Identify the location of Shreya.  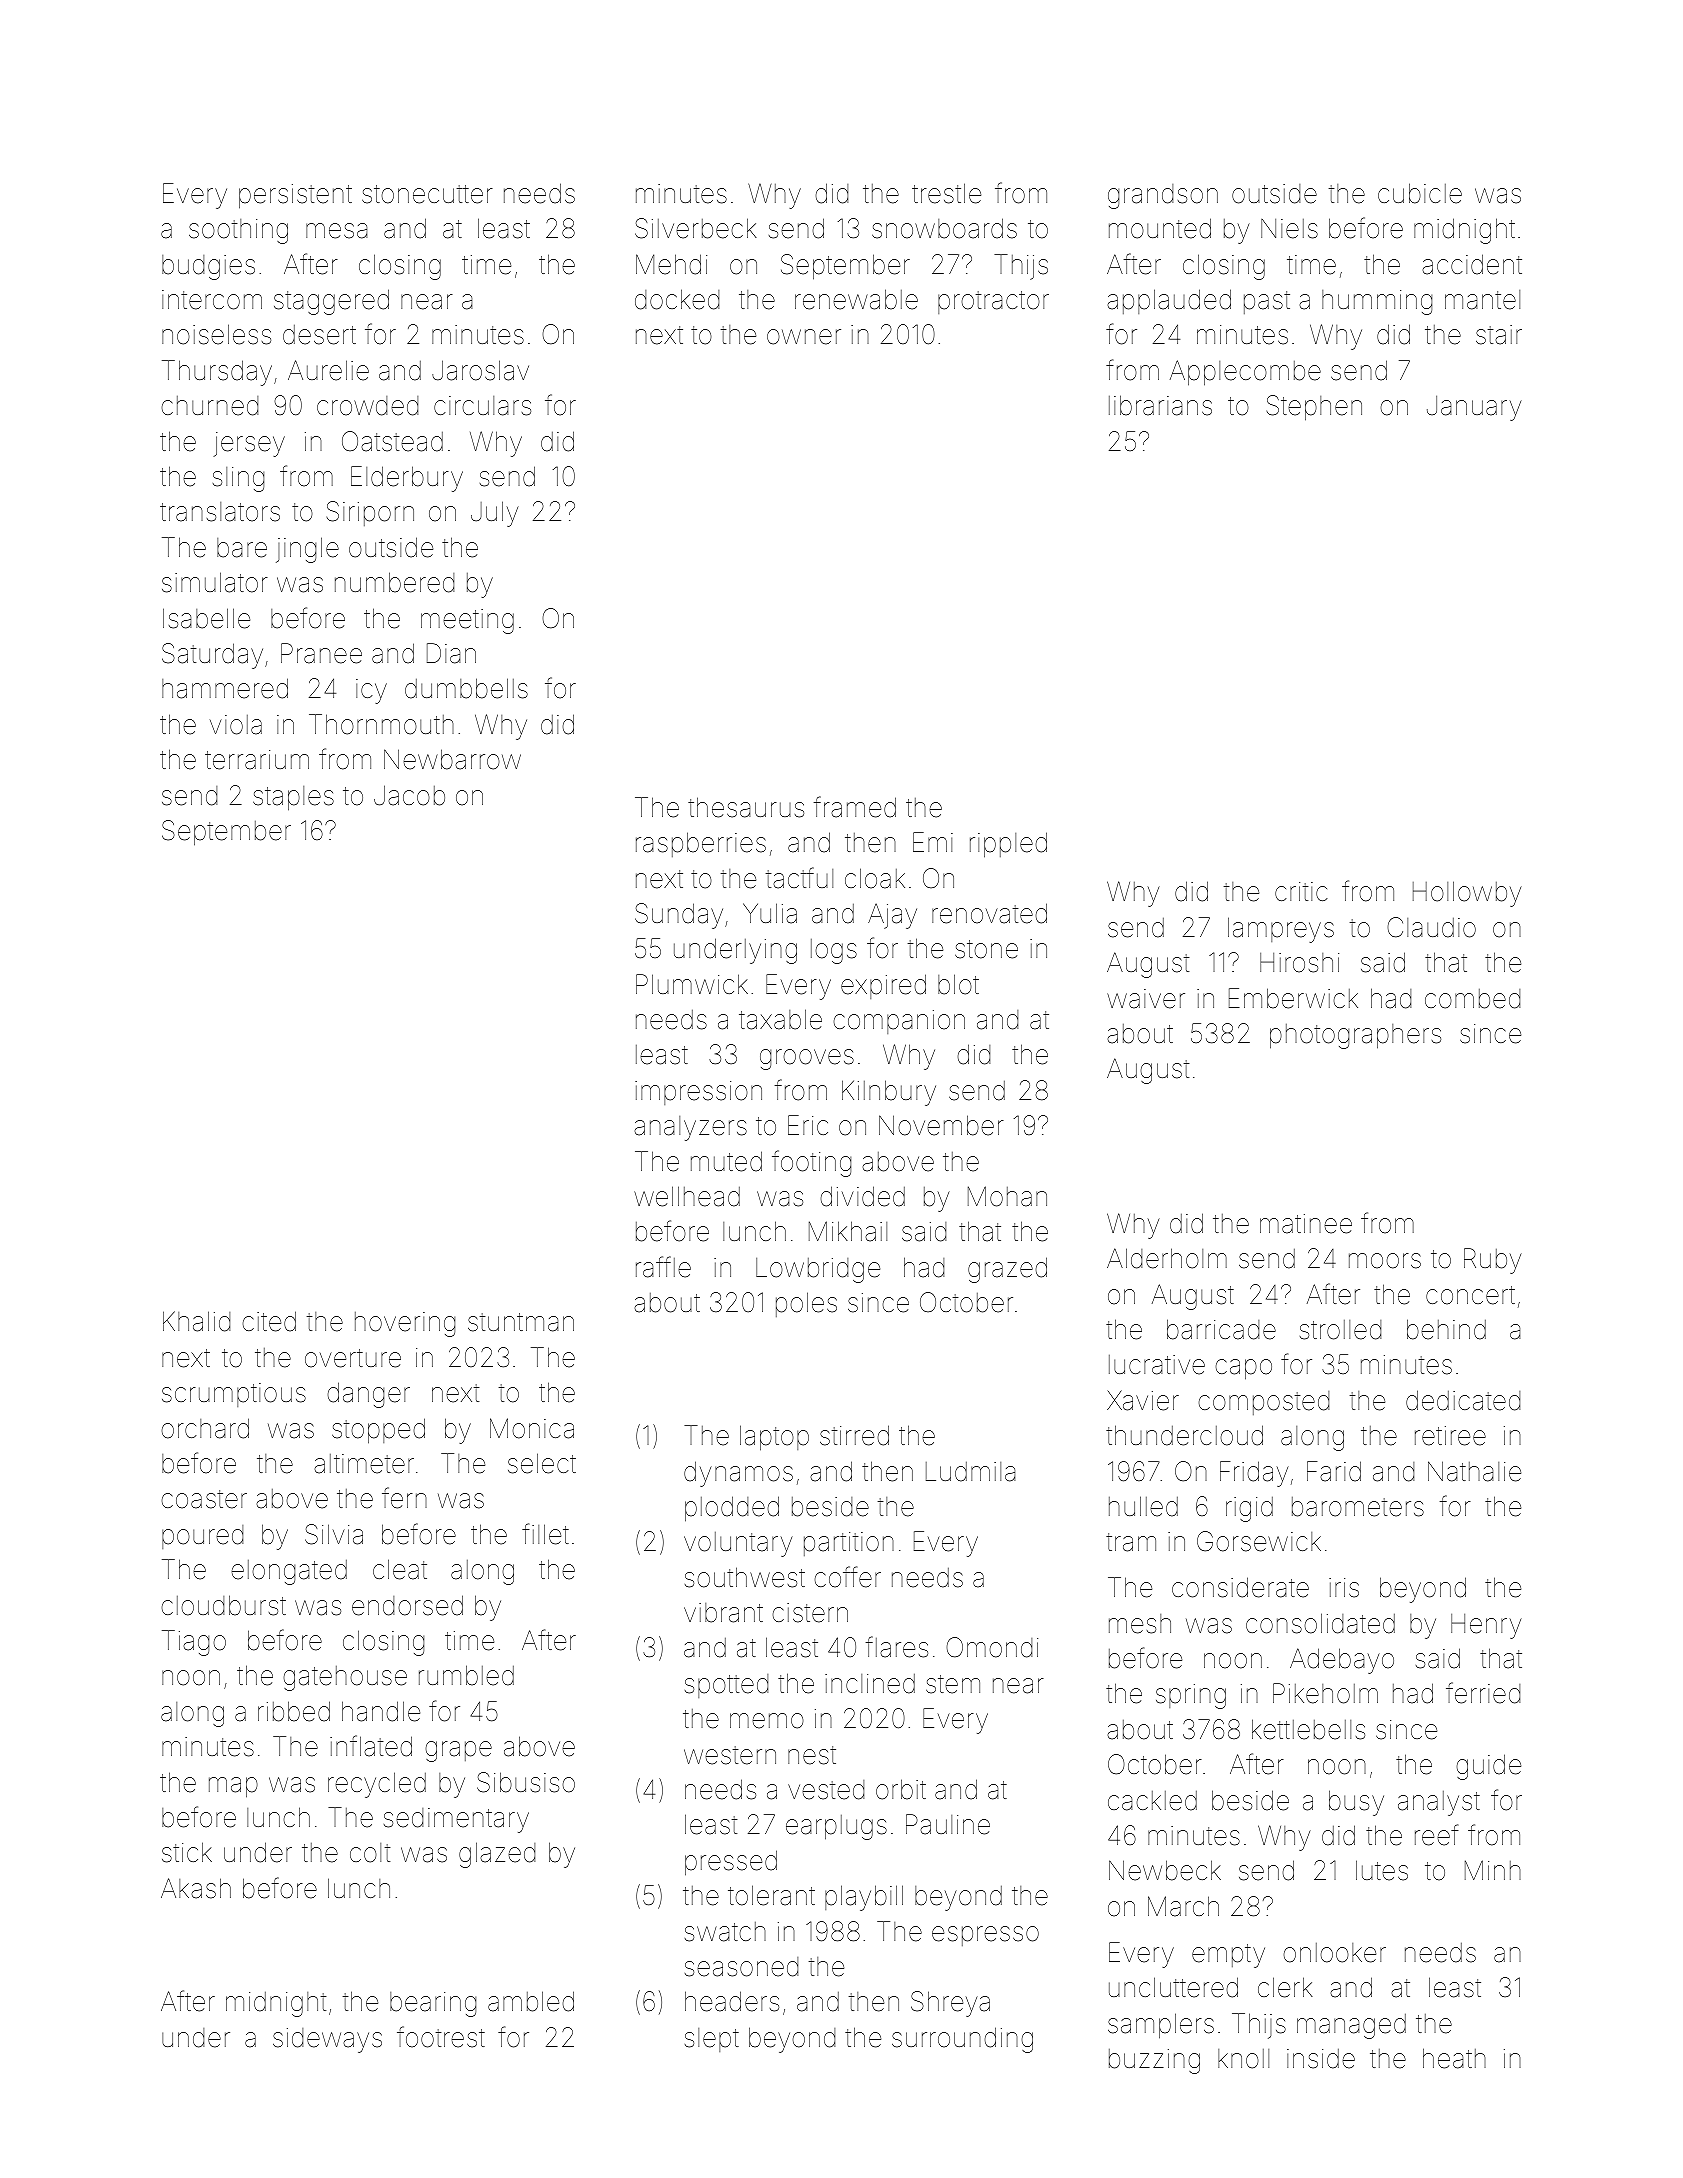
(950, 2004).
